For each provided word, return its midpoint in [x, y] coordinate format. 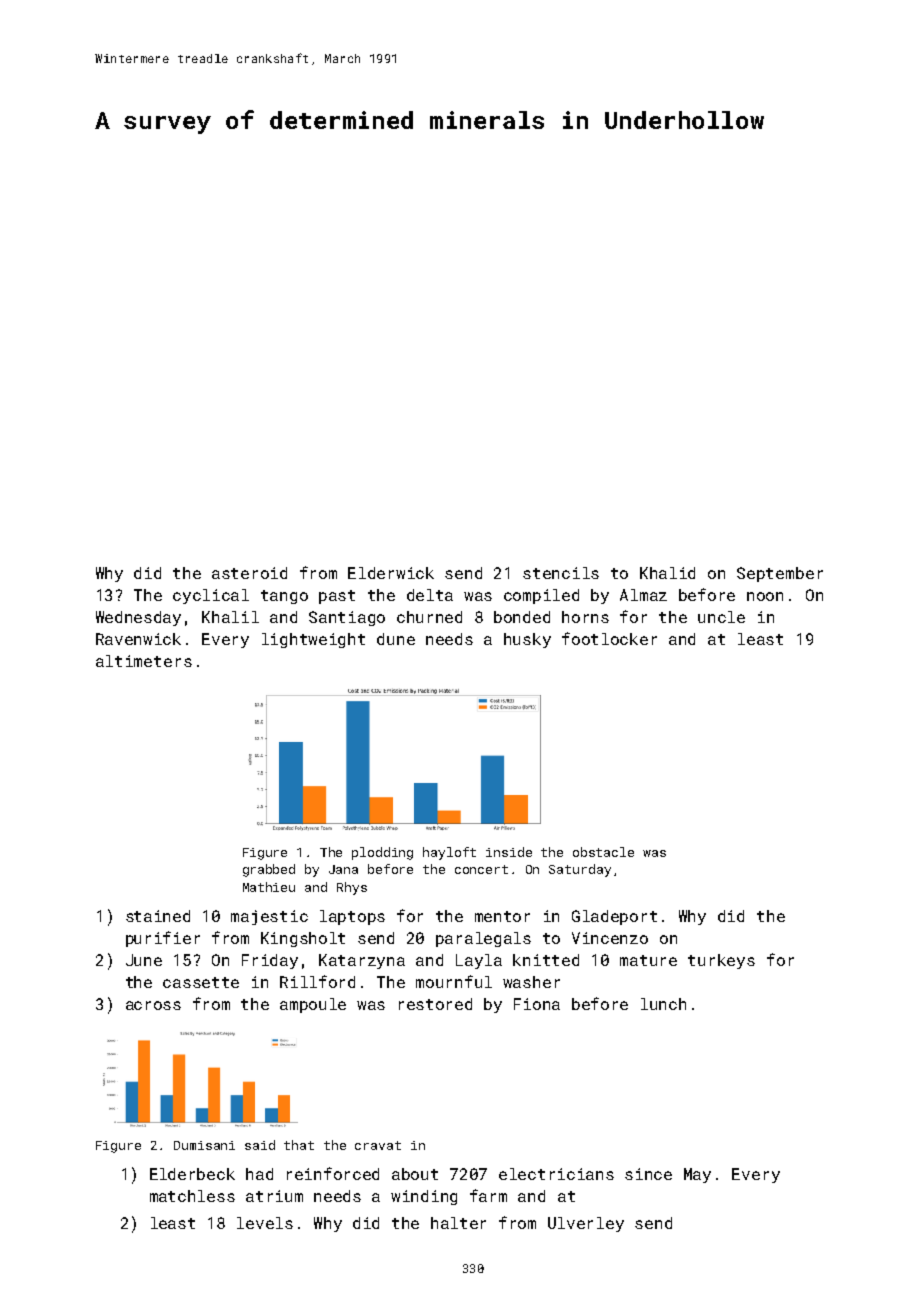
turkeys [721, 961]
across [153, 1005]
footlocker [609, 638]
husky [527, 640]
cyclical [211, 596]
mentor [502, 916]
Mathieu [269, 887]
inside [509, 852]
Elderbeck [192, 1174]
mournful [454, 981]
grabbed [269, 870]
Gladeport [614, 917]
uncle [721, 617]
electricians [556, 1174]
